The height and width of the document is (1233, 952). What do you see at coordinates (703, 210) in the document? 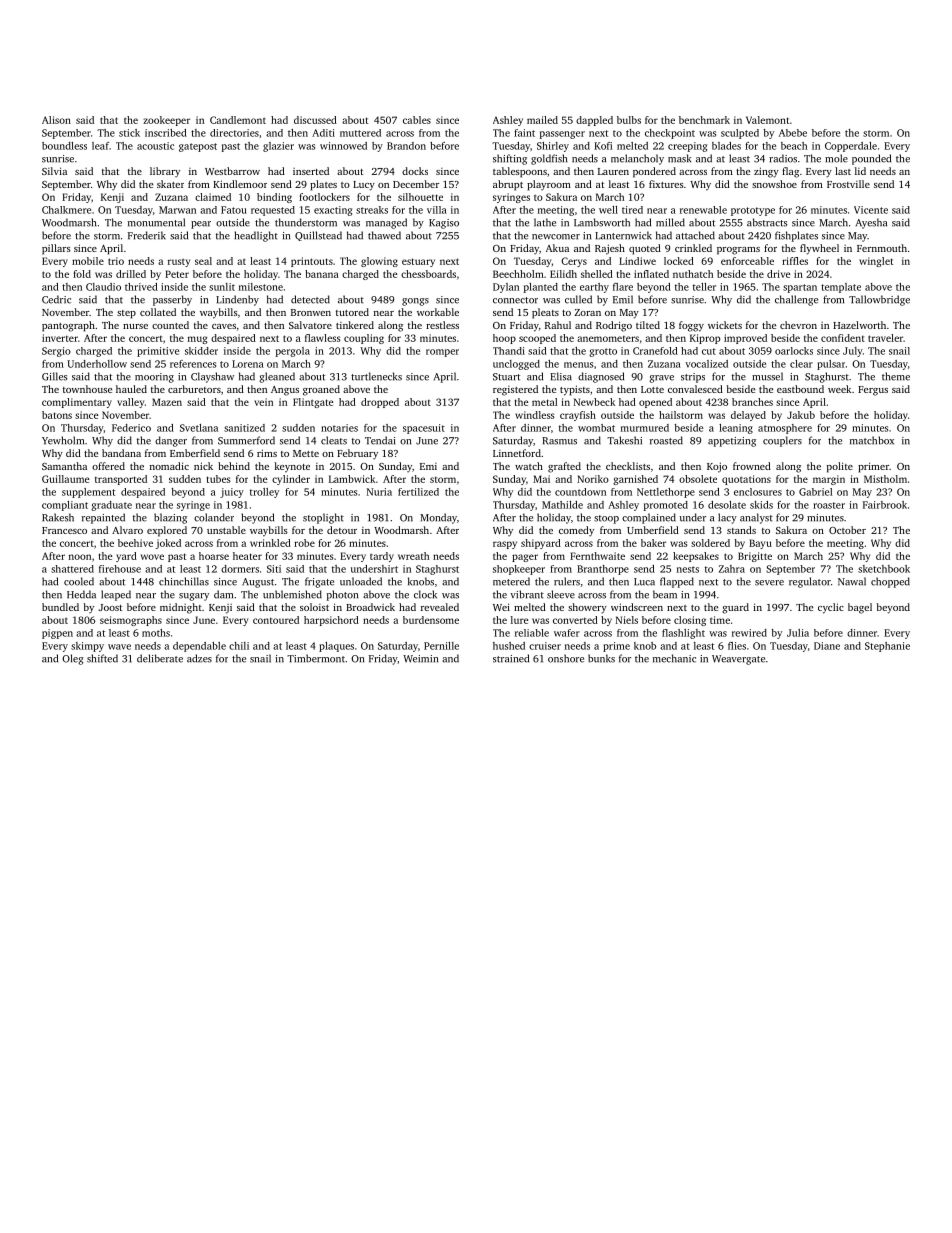
I see `renewable` at bounding box center [703, 210].
